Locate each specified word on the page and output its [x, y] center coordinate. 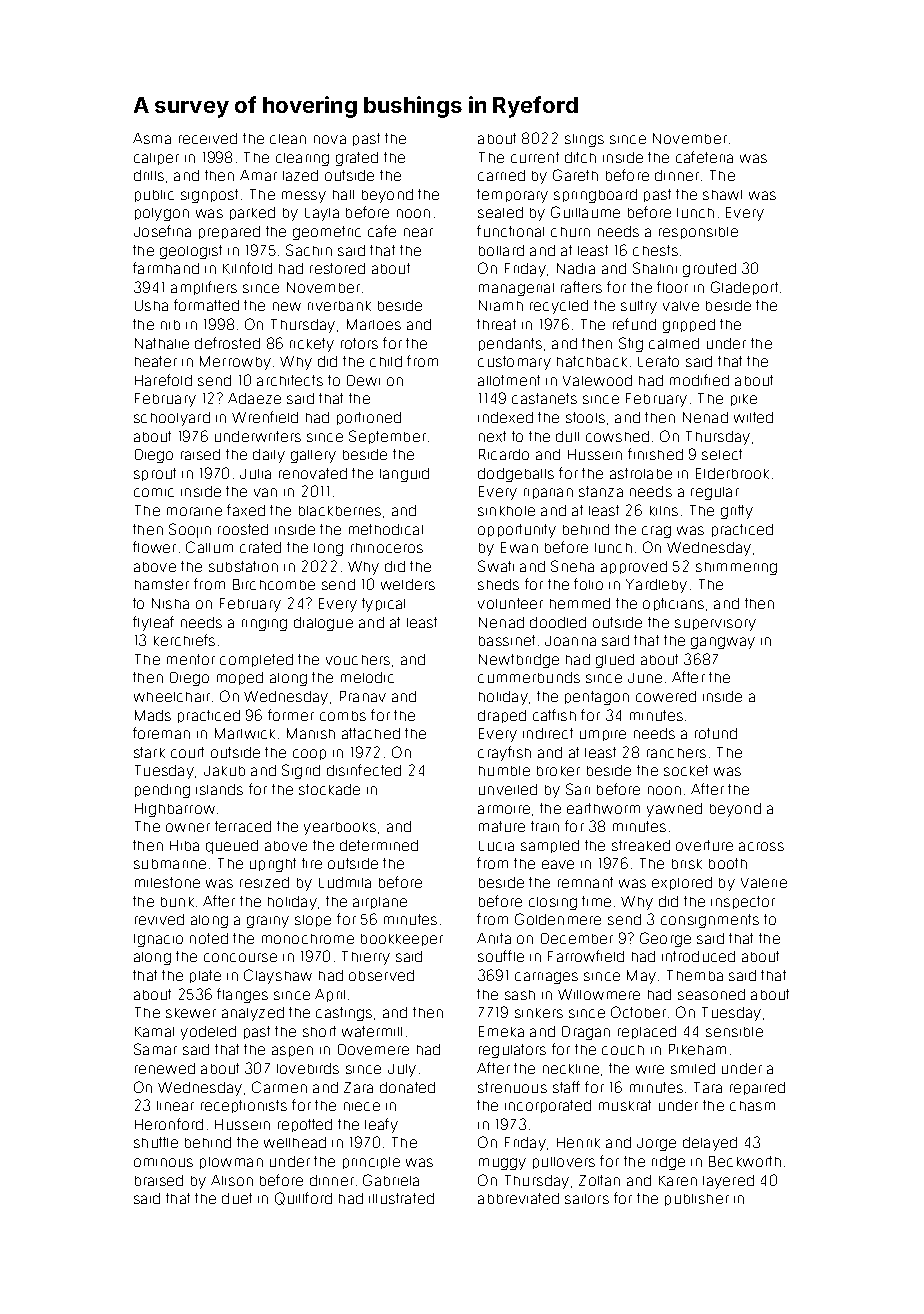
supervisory [715, 625]
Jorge [656, 1144]
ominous [163, 1162]
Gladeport [744, 288]
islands [219, 789]
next [492, 436]
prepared [229, 232]
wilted [753, 417]
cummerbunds [529, 677]
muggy [502, 1164]
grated [357, 159]
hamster [162, 584]
